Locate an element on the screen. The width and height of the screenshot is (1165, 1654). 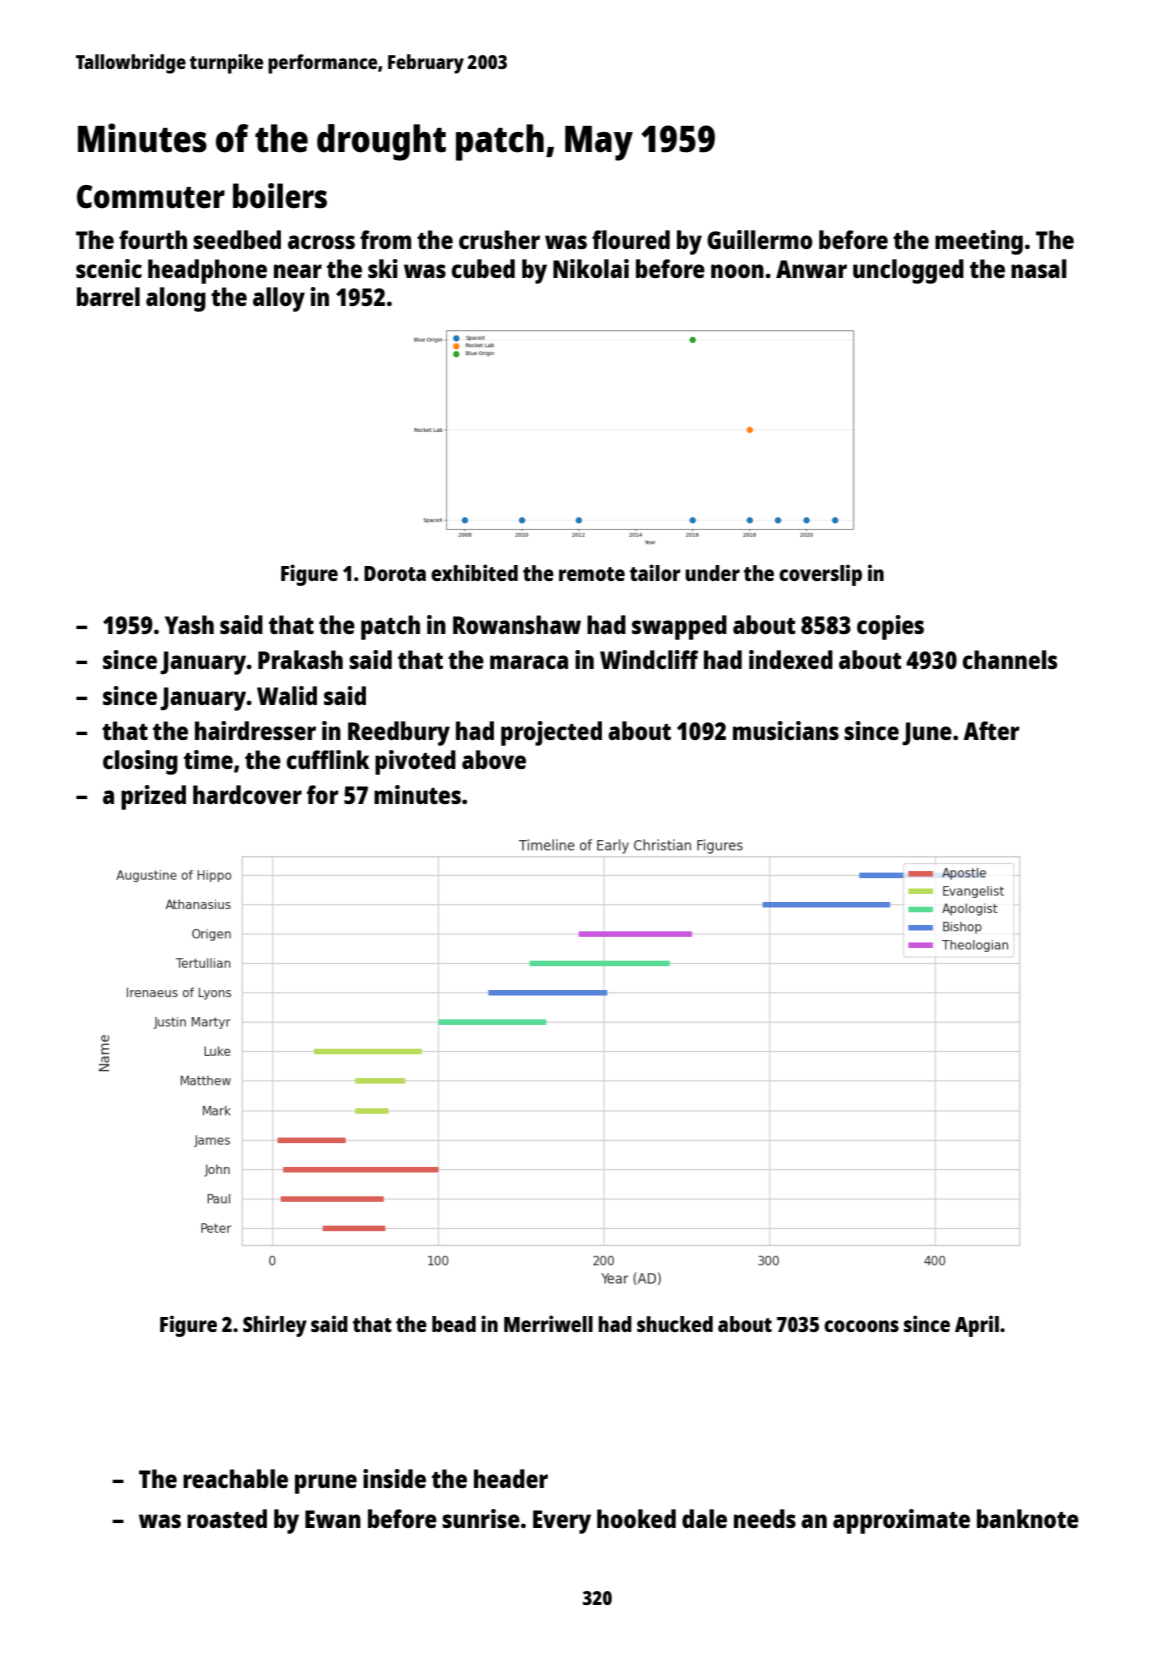
meeting is located at coordinates (979, 242).
